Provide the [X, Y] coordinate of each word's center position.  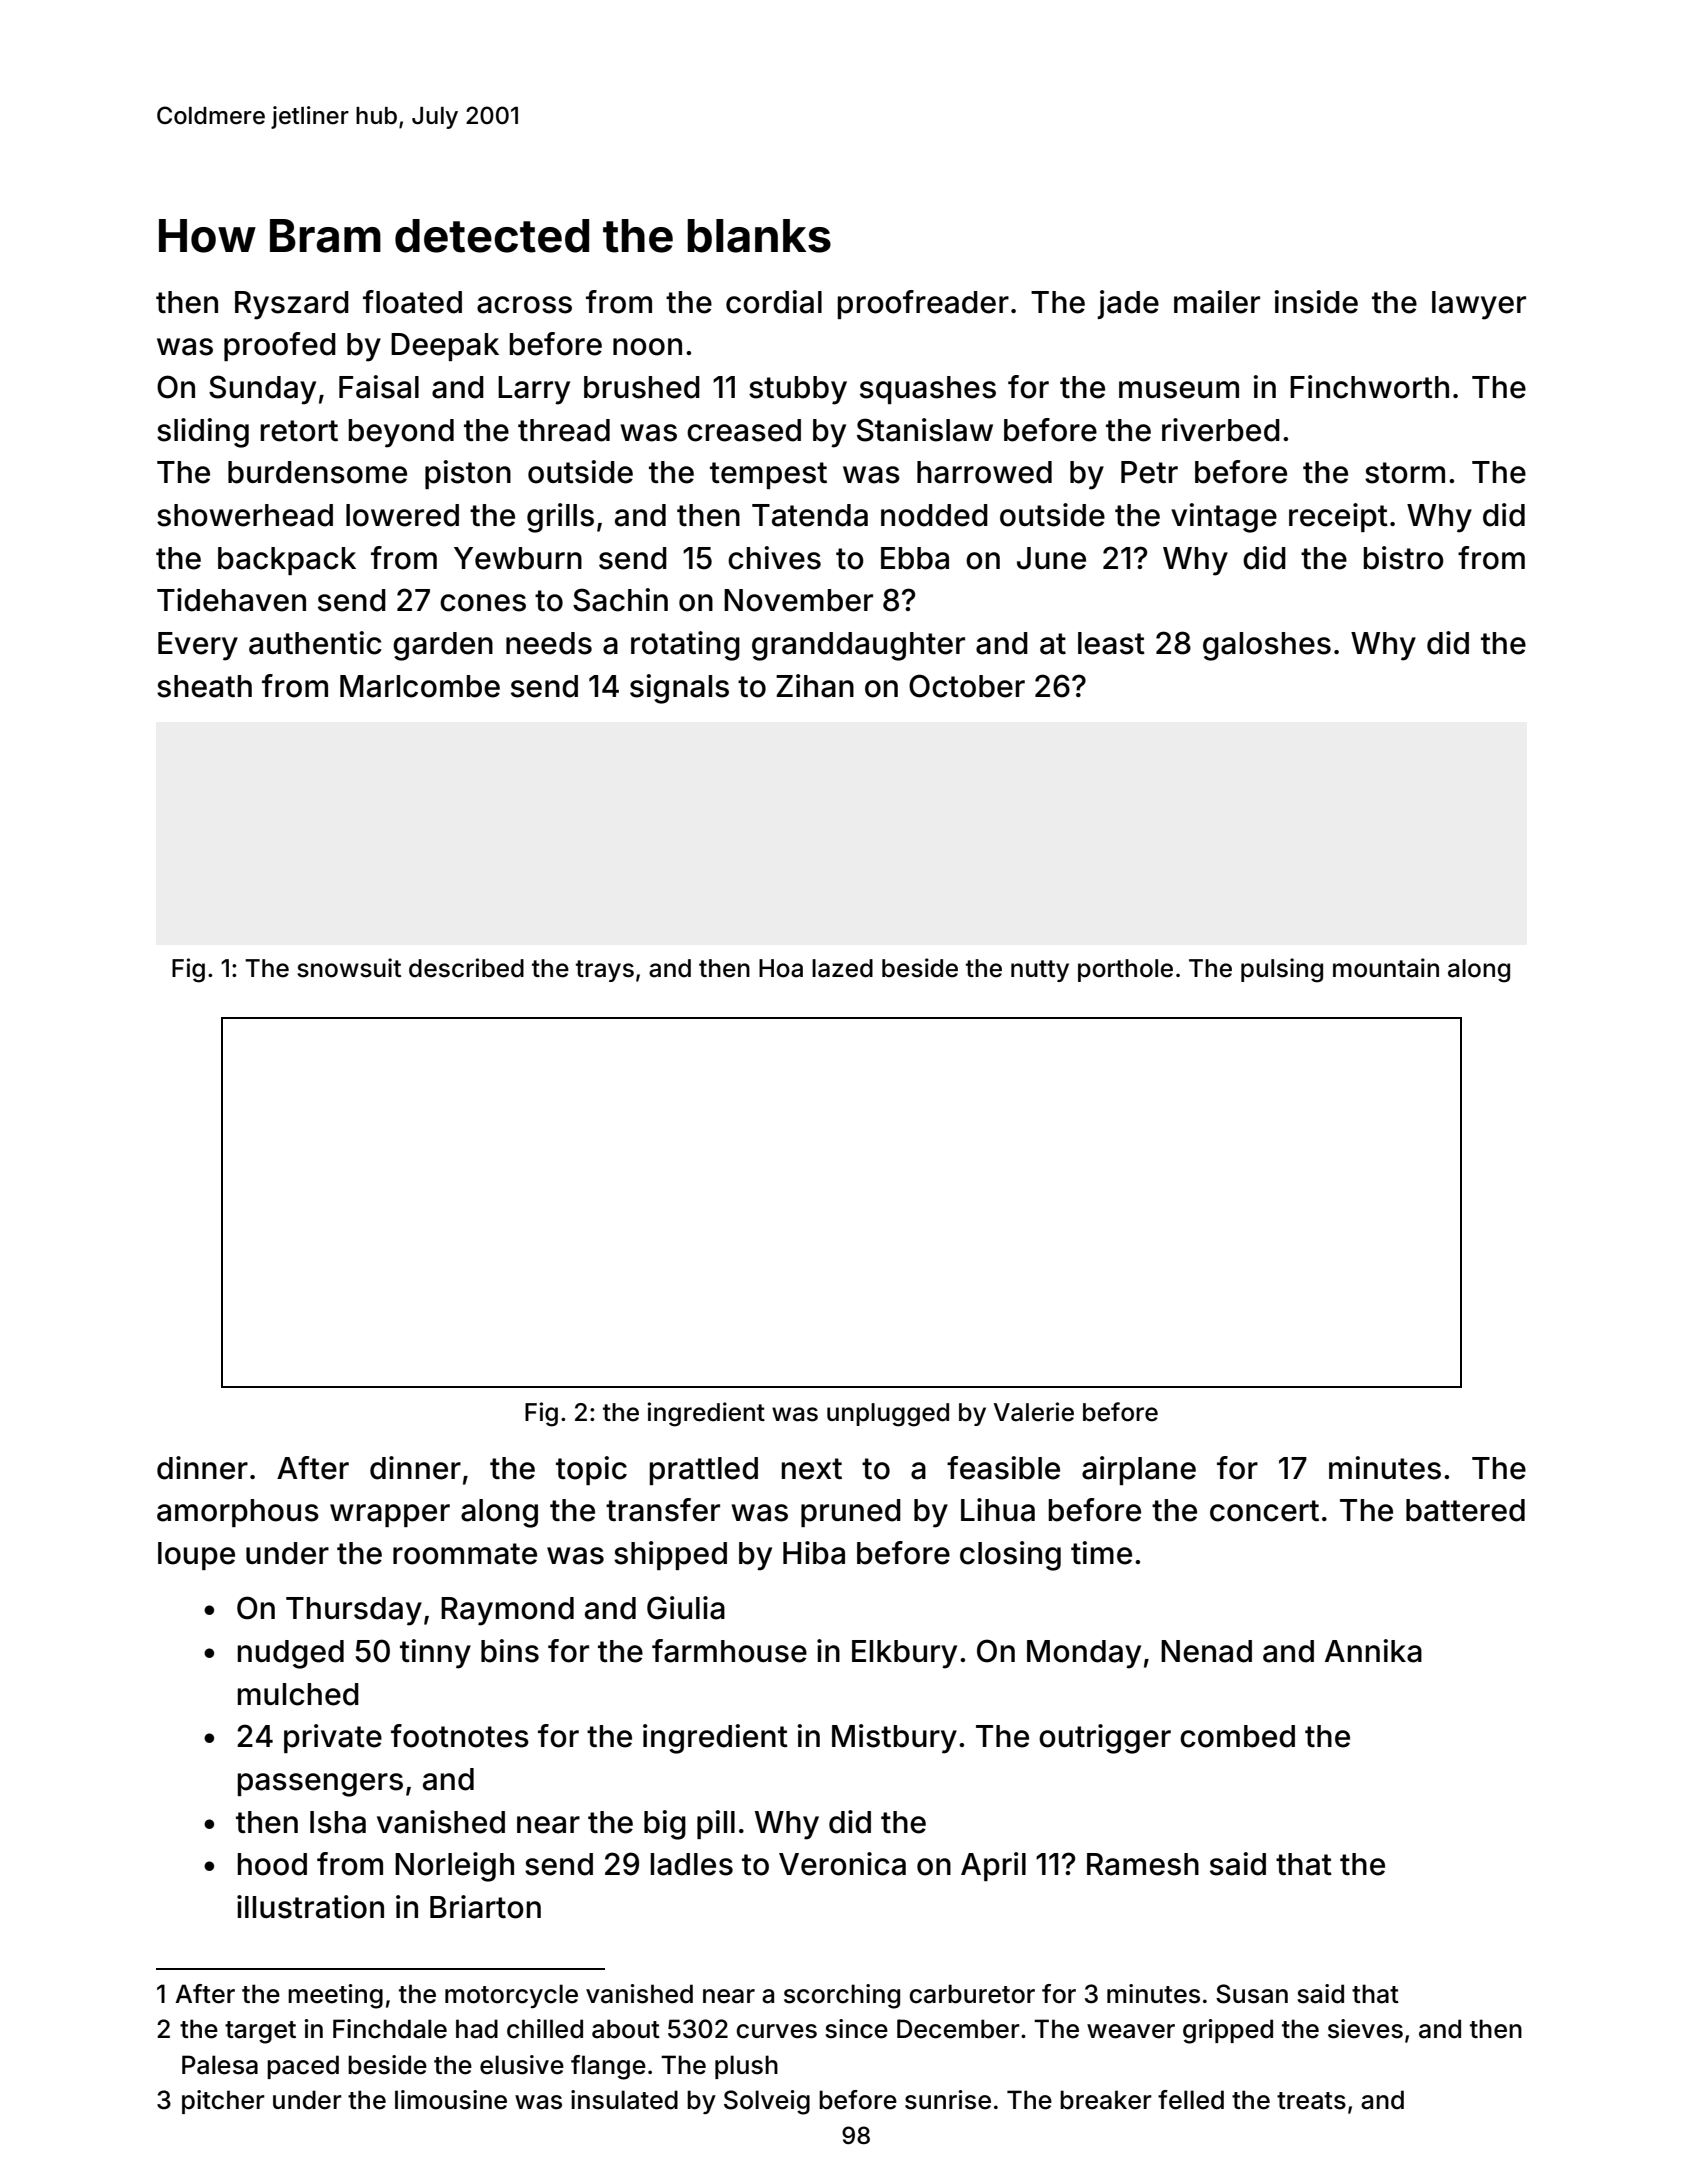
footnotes [460, 1736]
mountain [1386, 968]
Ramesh [1143, 1864]
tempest [768, 475]
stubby [798, 390]
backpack [287, 561]
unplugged [888, 1415]
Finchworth [1369, 387]
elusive [522, 2065]
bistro [1404, 558]
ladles [692, 1864]
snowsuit [349, 968]
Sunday [262, 390]
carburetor [972, 1994]
